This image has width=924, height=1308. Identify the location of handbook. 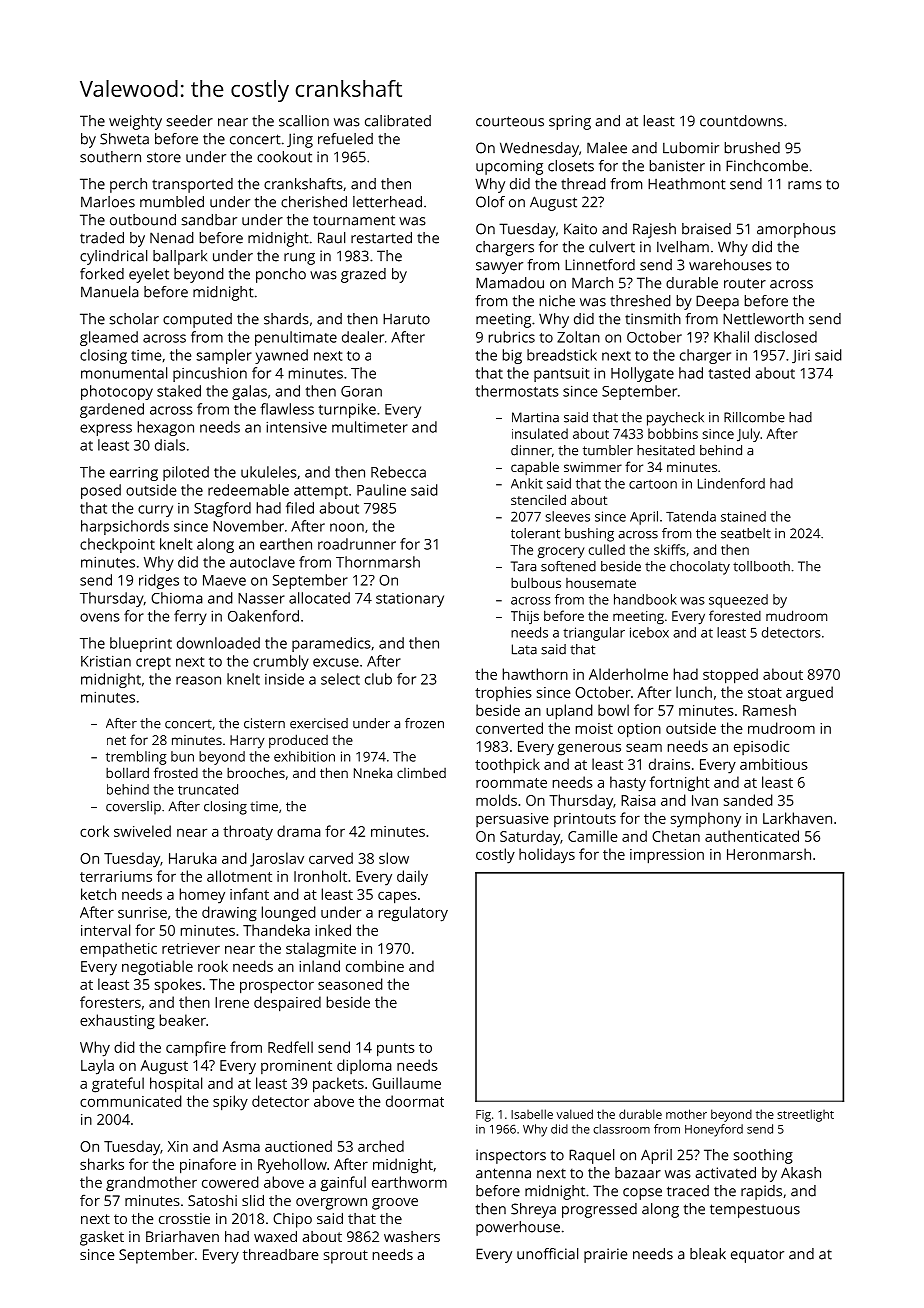
(645, 599).
